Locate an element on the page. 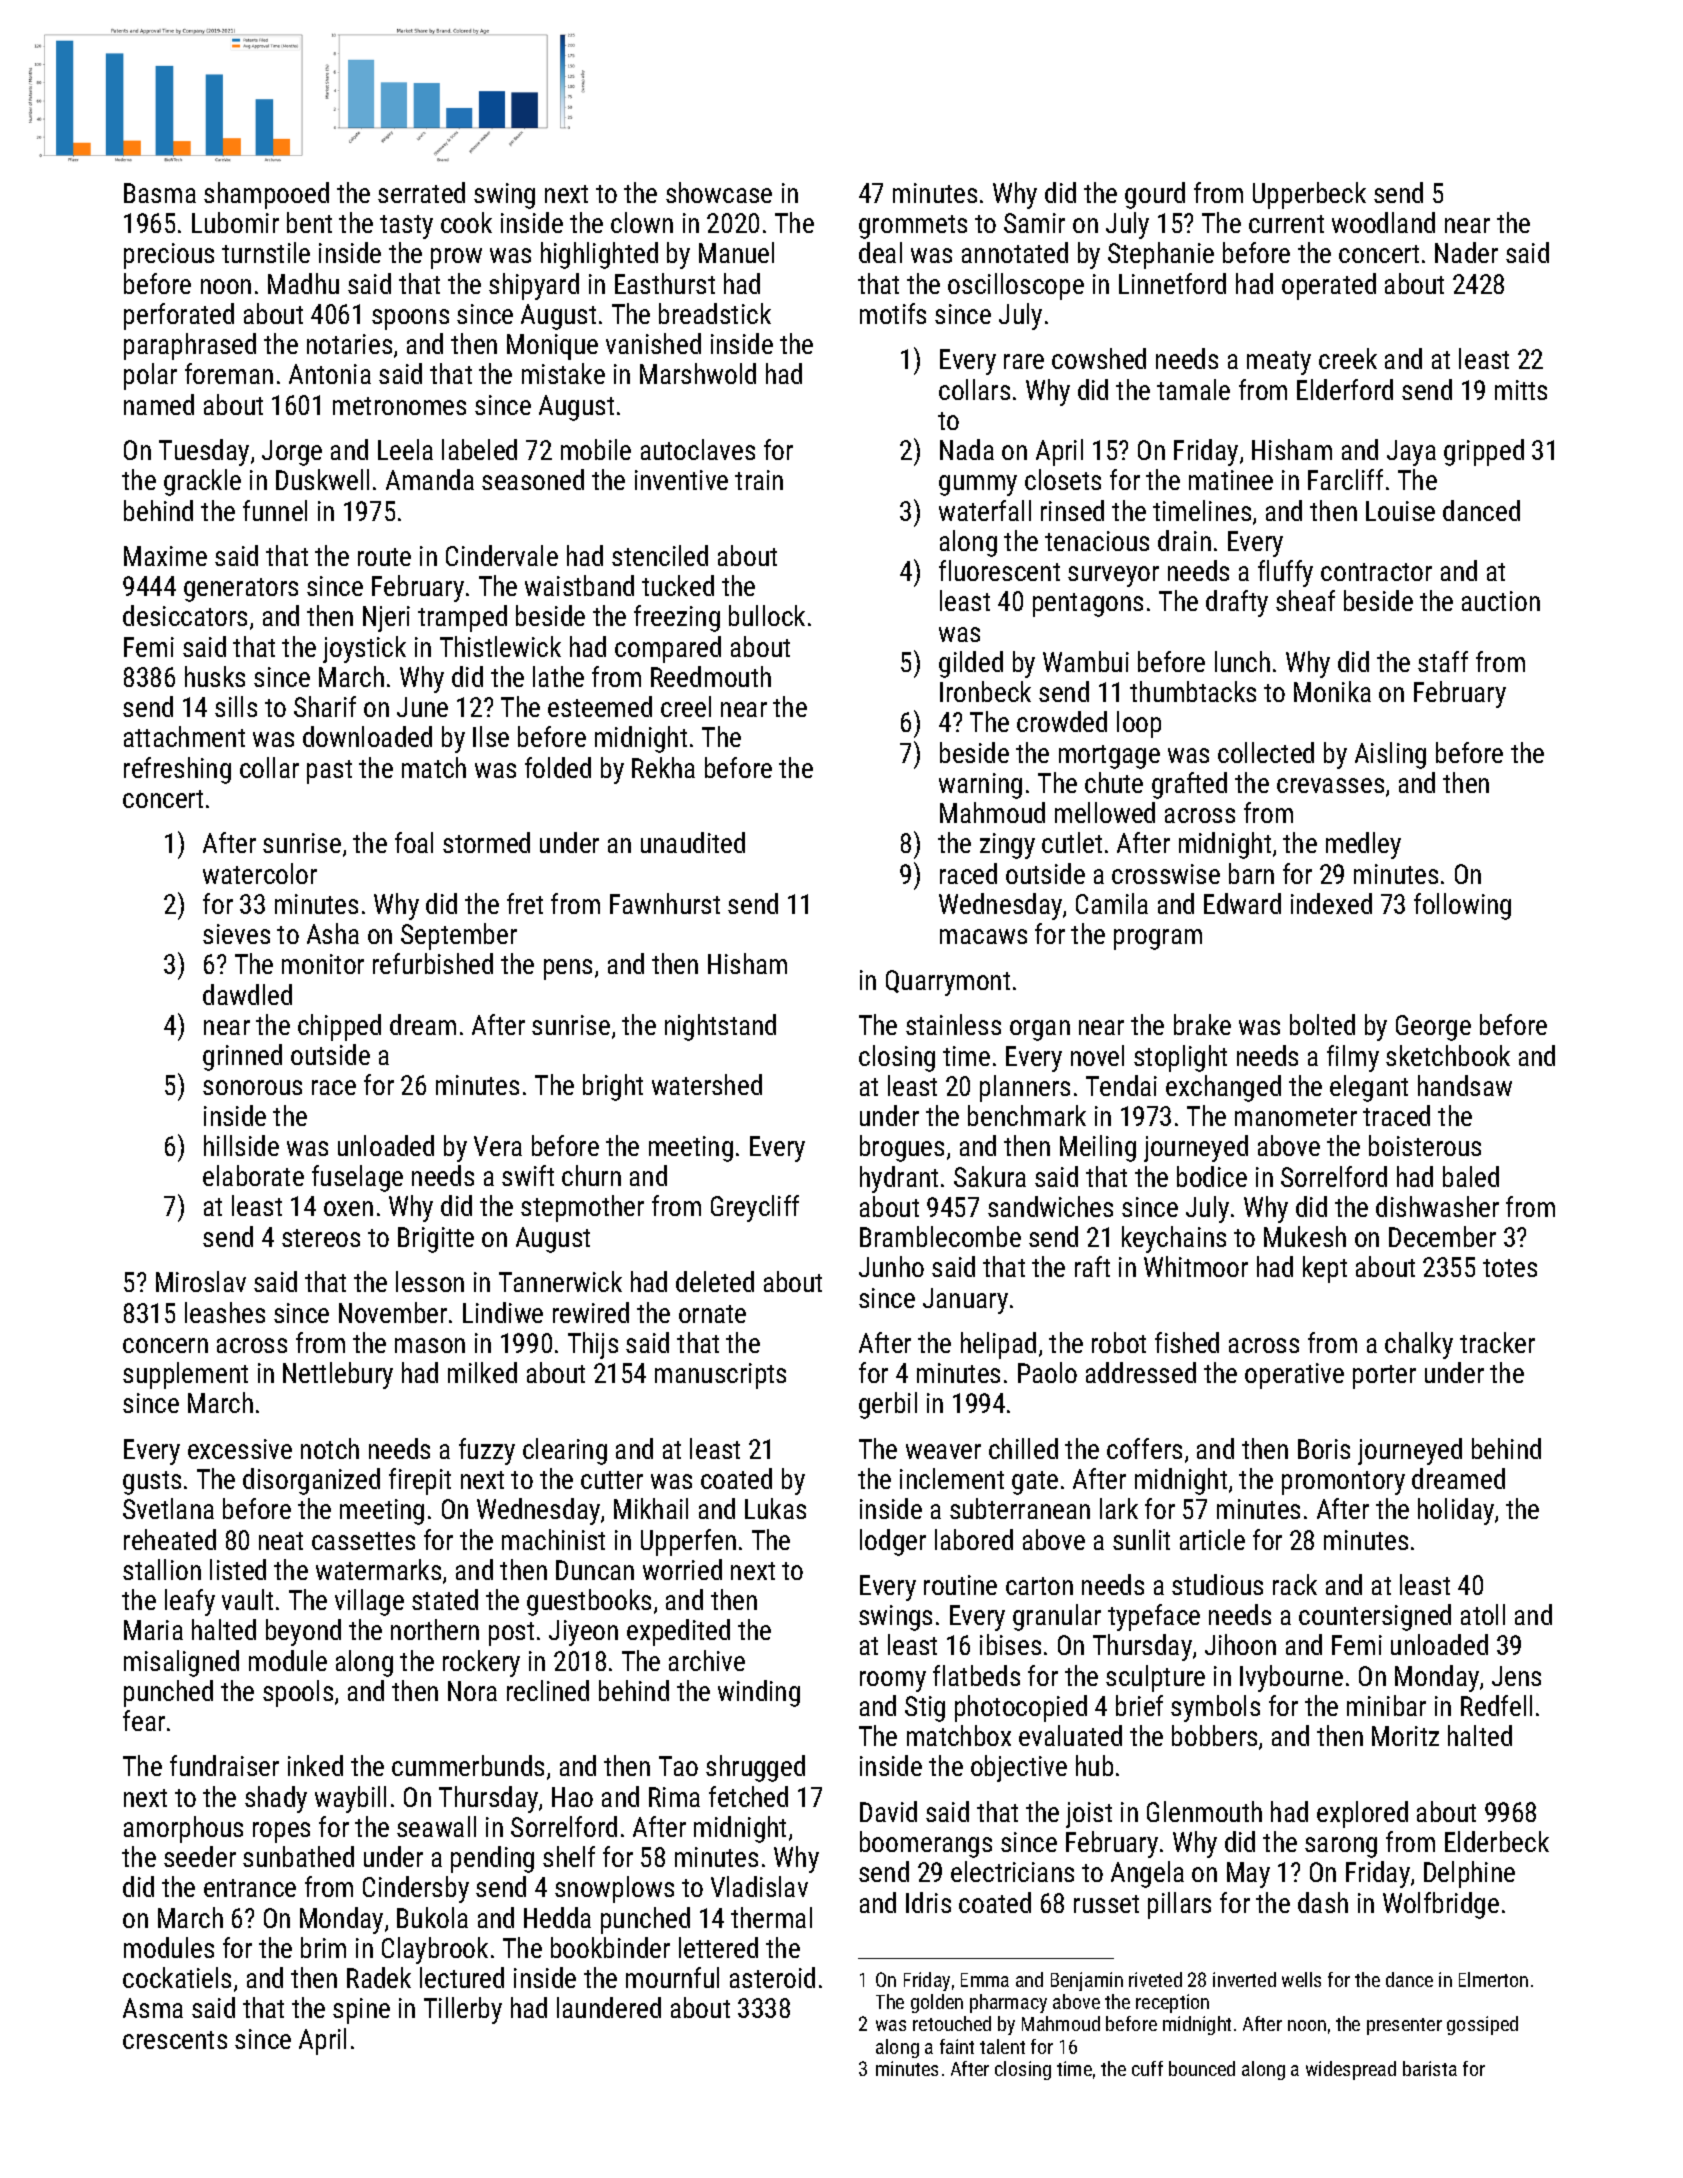 The image size is (1683, 2178). widespread is located at coordinates (1351, 2070).
